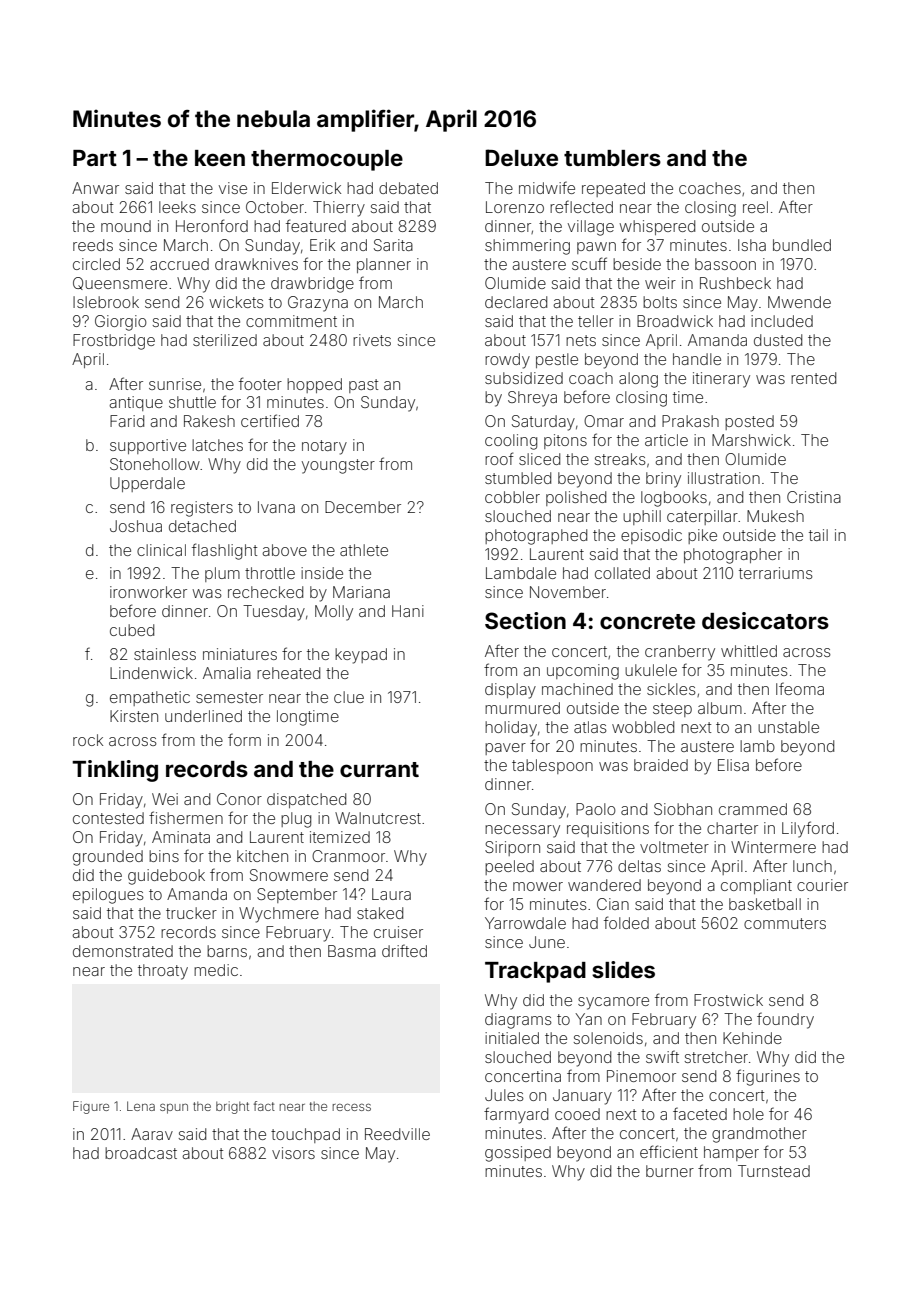 This document has width=924, height=1314. What do you see at coordinates (327, 160) in the document?
I see `thermocouple` at bounding box center [327, 160].
